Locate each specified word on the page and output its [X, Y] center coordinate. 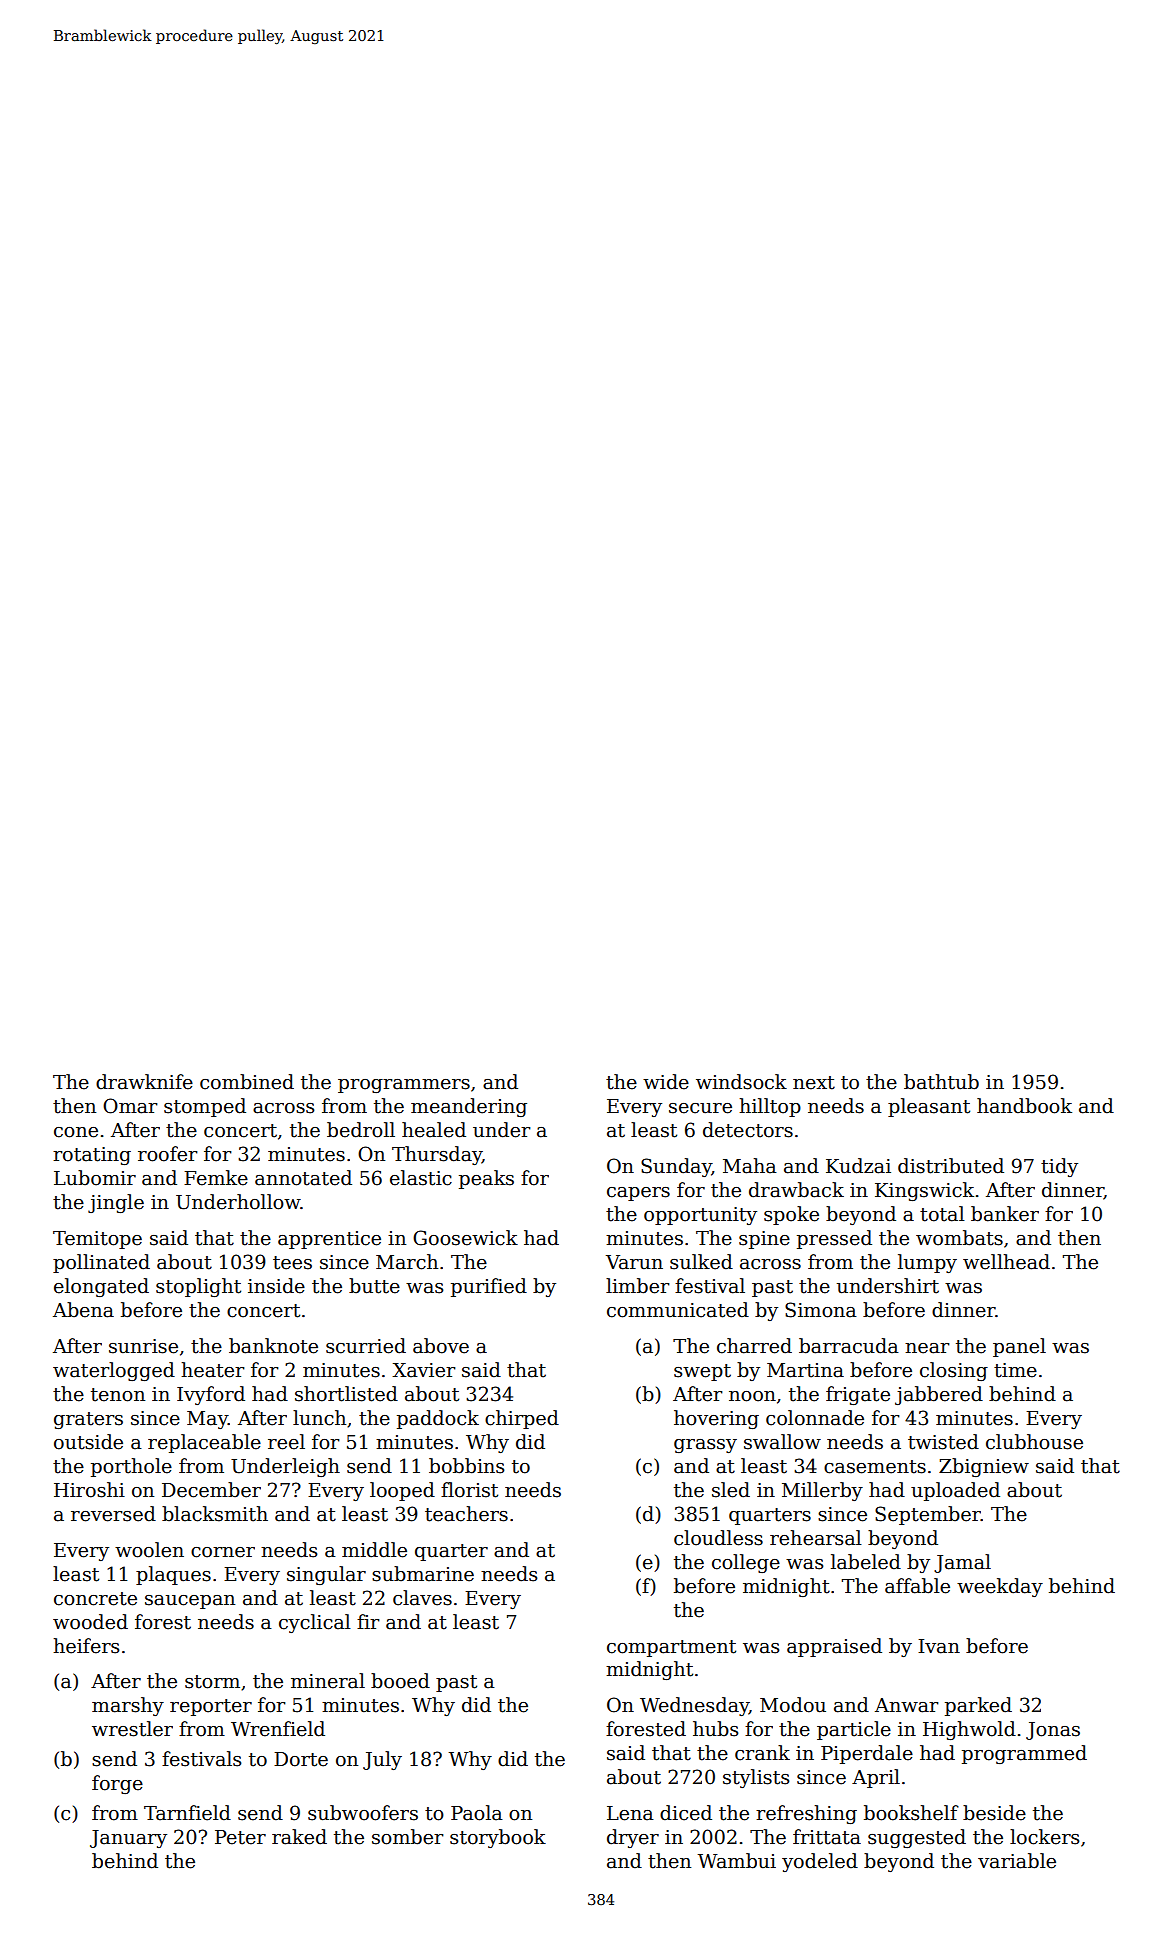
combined [247, 1082]
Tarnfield [187, 1813]
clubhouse [1034, 1442]
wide [666, 1082]
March [407, 1262]
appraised [834, 1647]
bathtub [941, 1082]
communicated [678, 1310]
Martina [805, 1370]
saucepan [190, 1602]
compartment [671, 1648]
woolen [149, 1550]
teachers [466, 1514]
